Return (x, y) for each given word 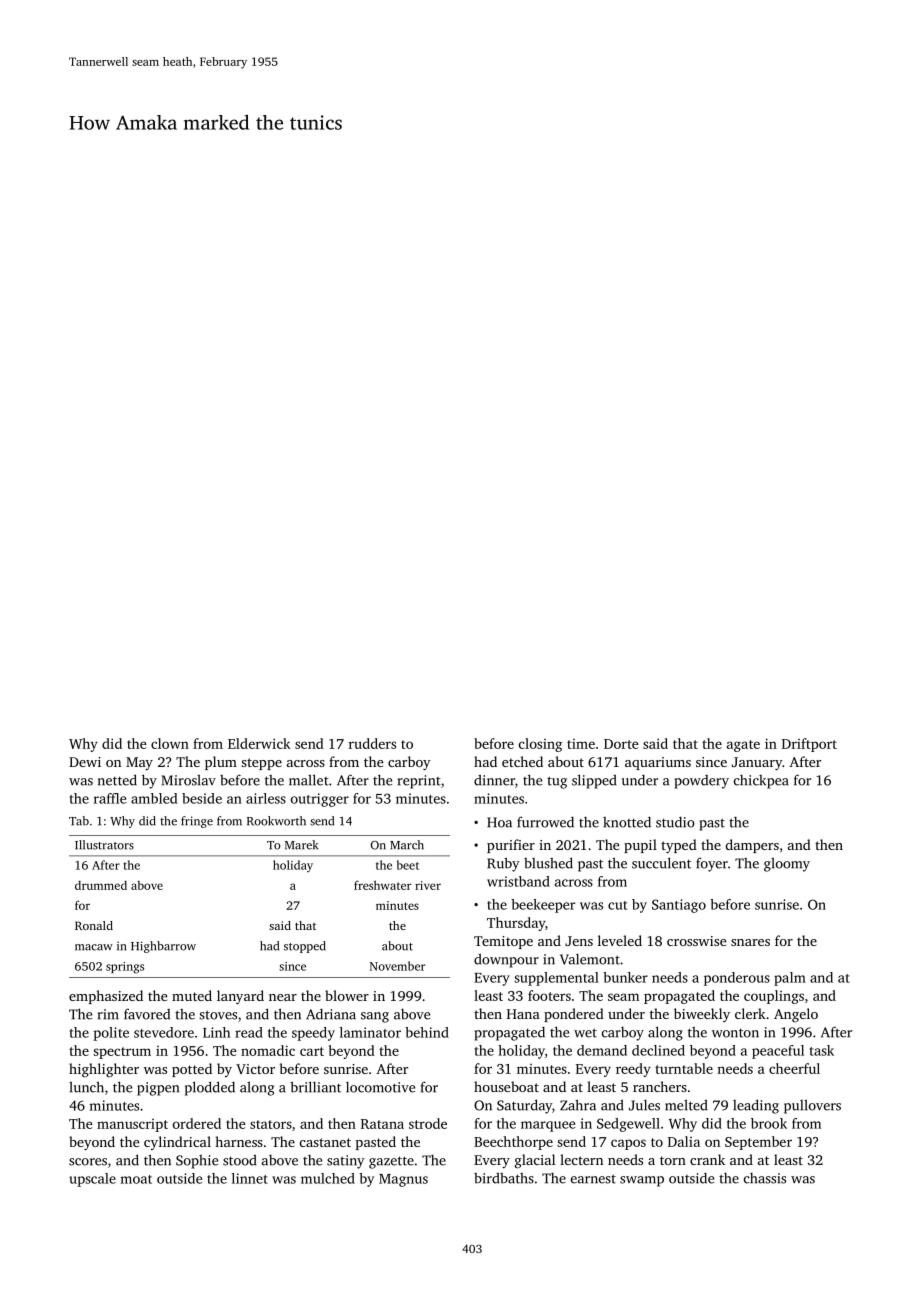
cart (312, 1051)
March (407, 845)
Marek (301, 845)
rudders (372, 743)
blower (347, 995)
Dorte (621, 744)
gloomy (787, 864)
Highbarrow (163, 947)
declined (658, 1050)
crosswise (696, 941)
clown (170, 743)
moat (136, 1179)
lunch (86, 1087)
